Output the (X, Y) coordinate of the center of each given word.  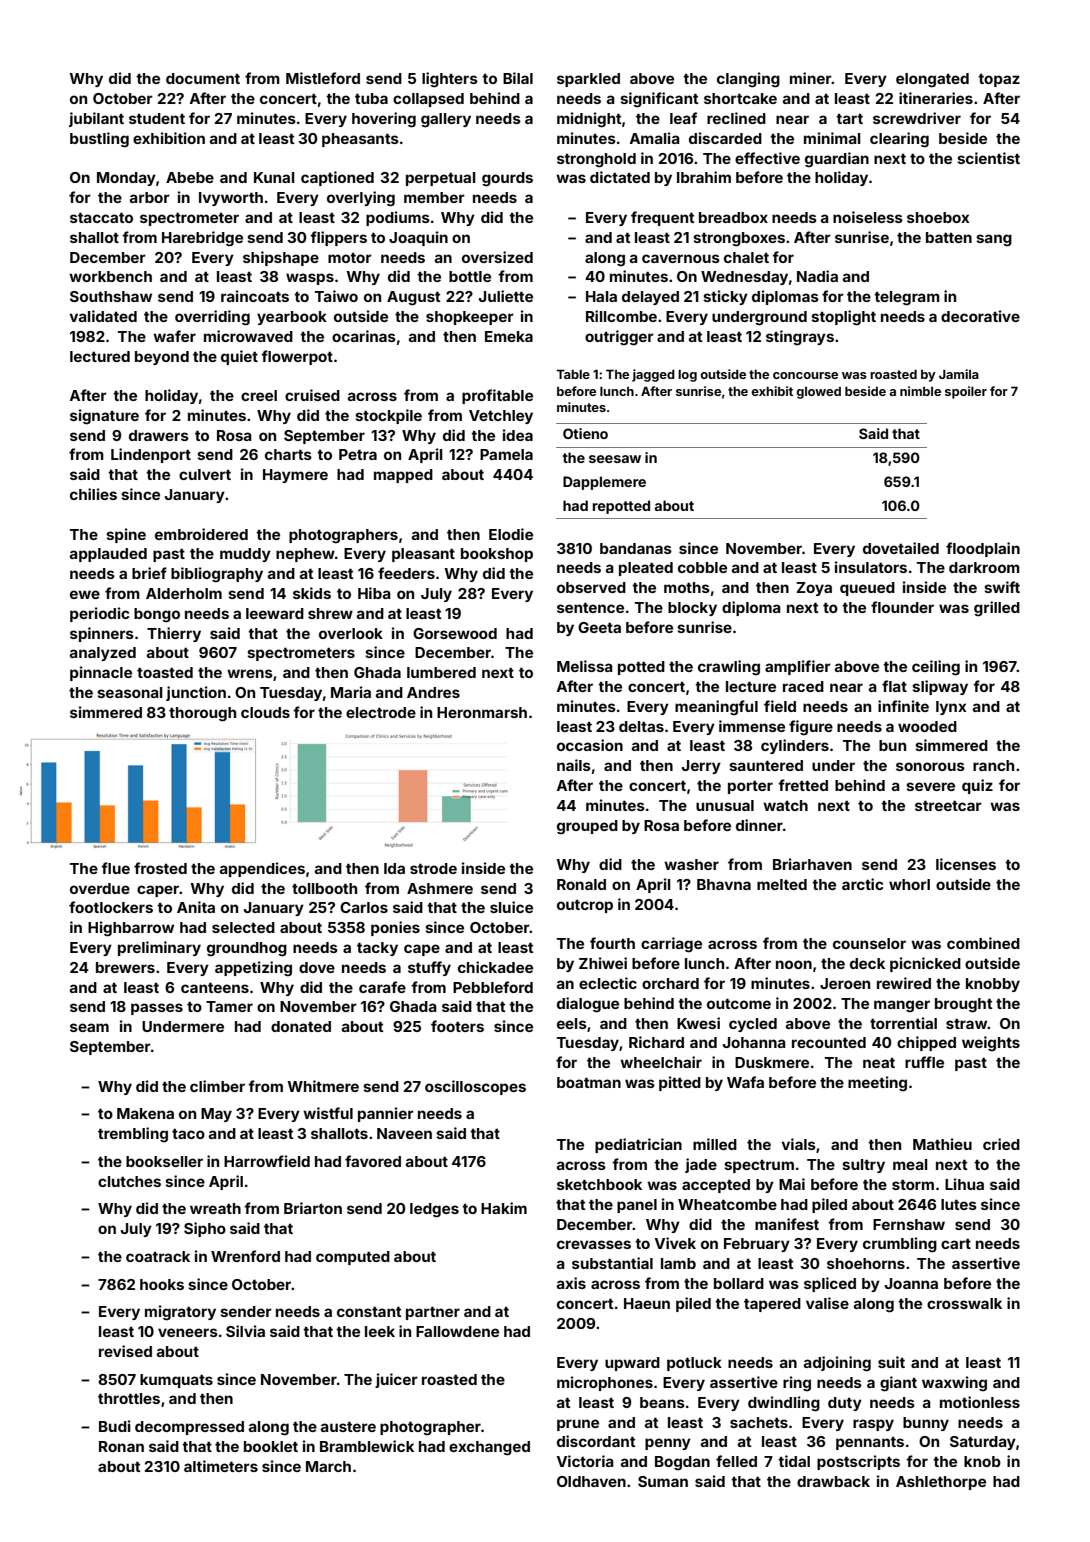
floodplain (983, 549)
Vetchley (501, 417)
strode (433, 868)
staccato (101, 218)
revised (125, 1351)
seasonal (130, 692)
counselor (869, 943)
